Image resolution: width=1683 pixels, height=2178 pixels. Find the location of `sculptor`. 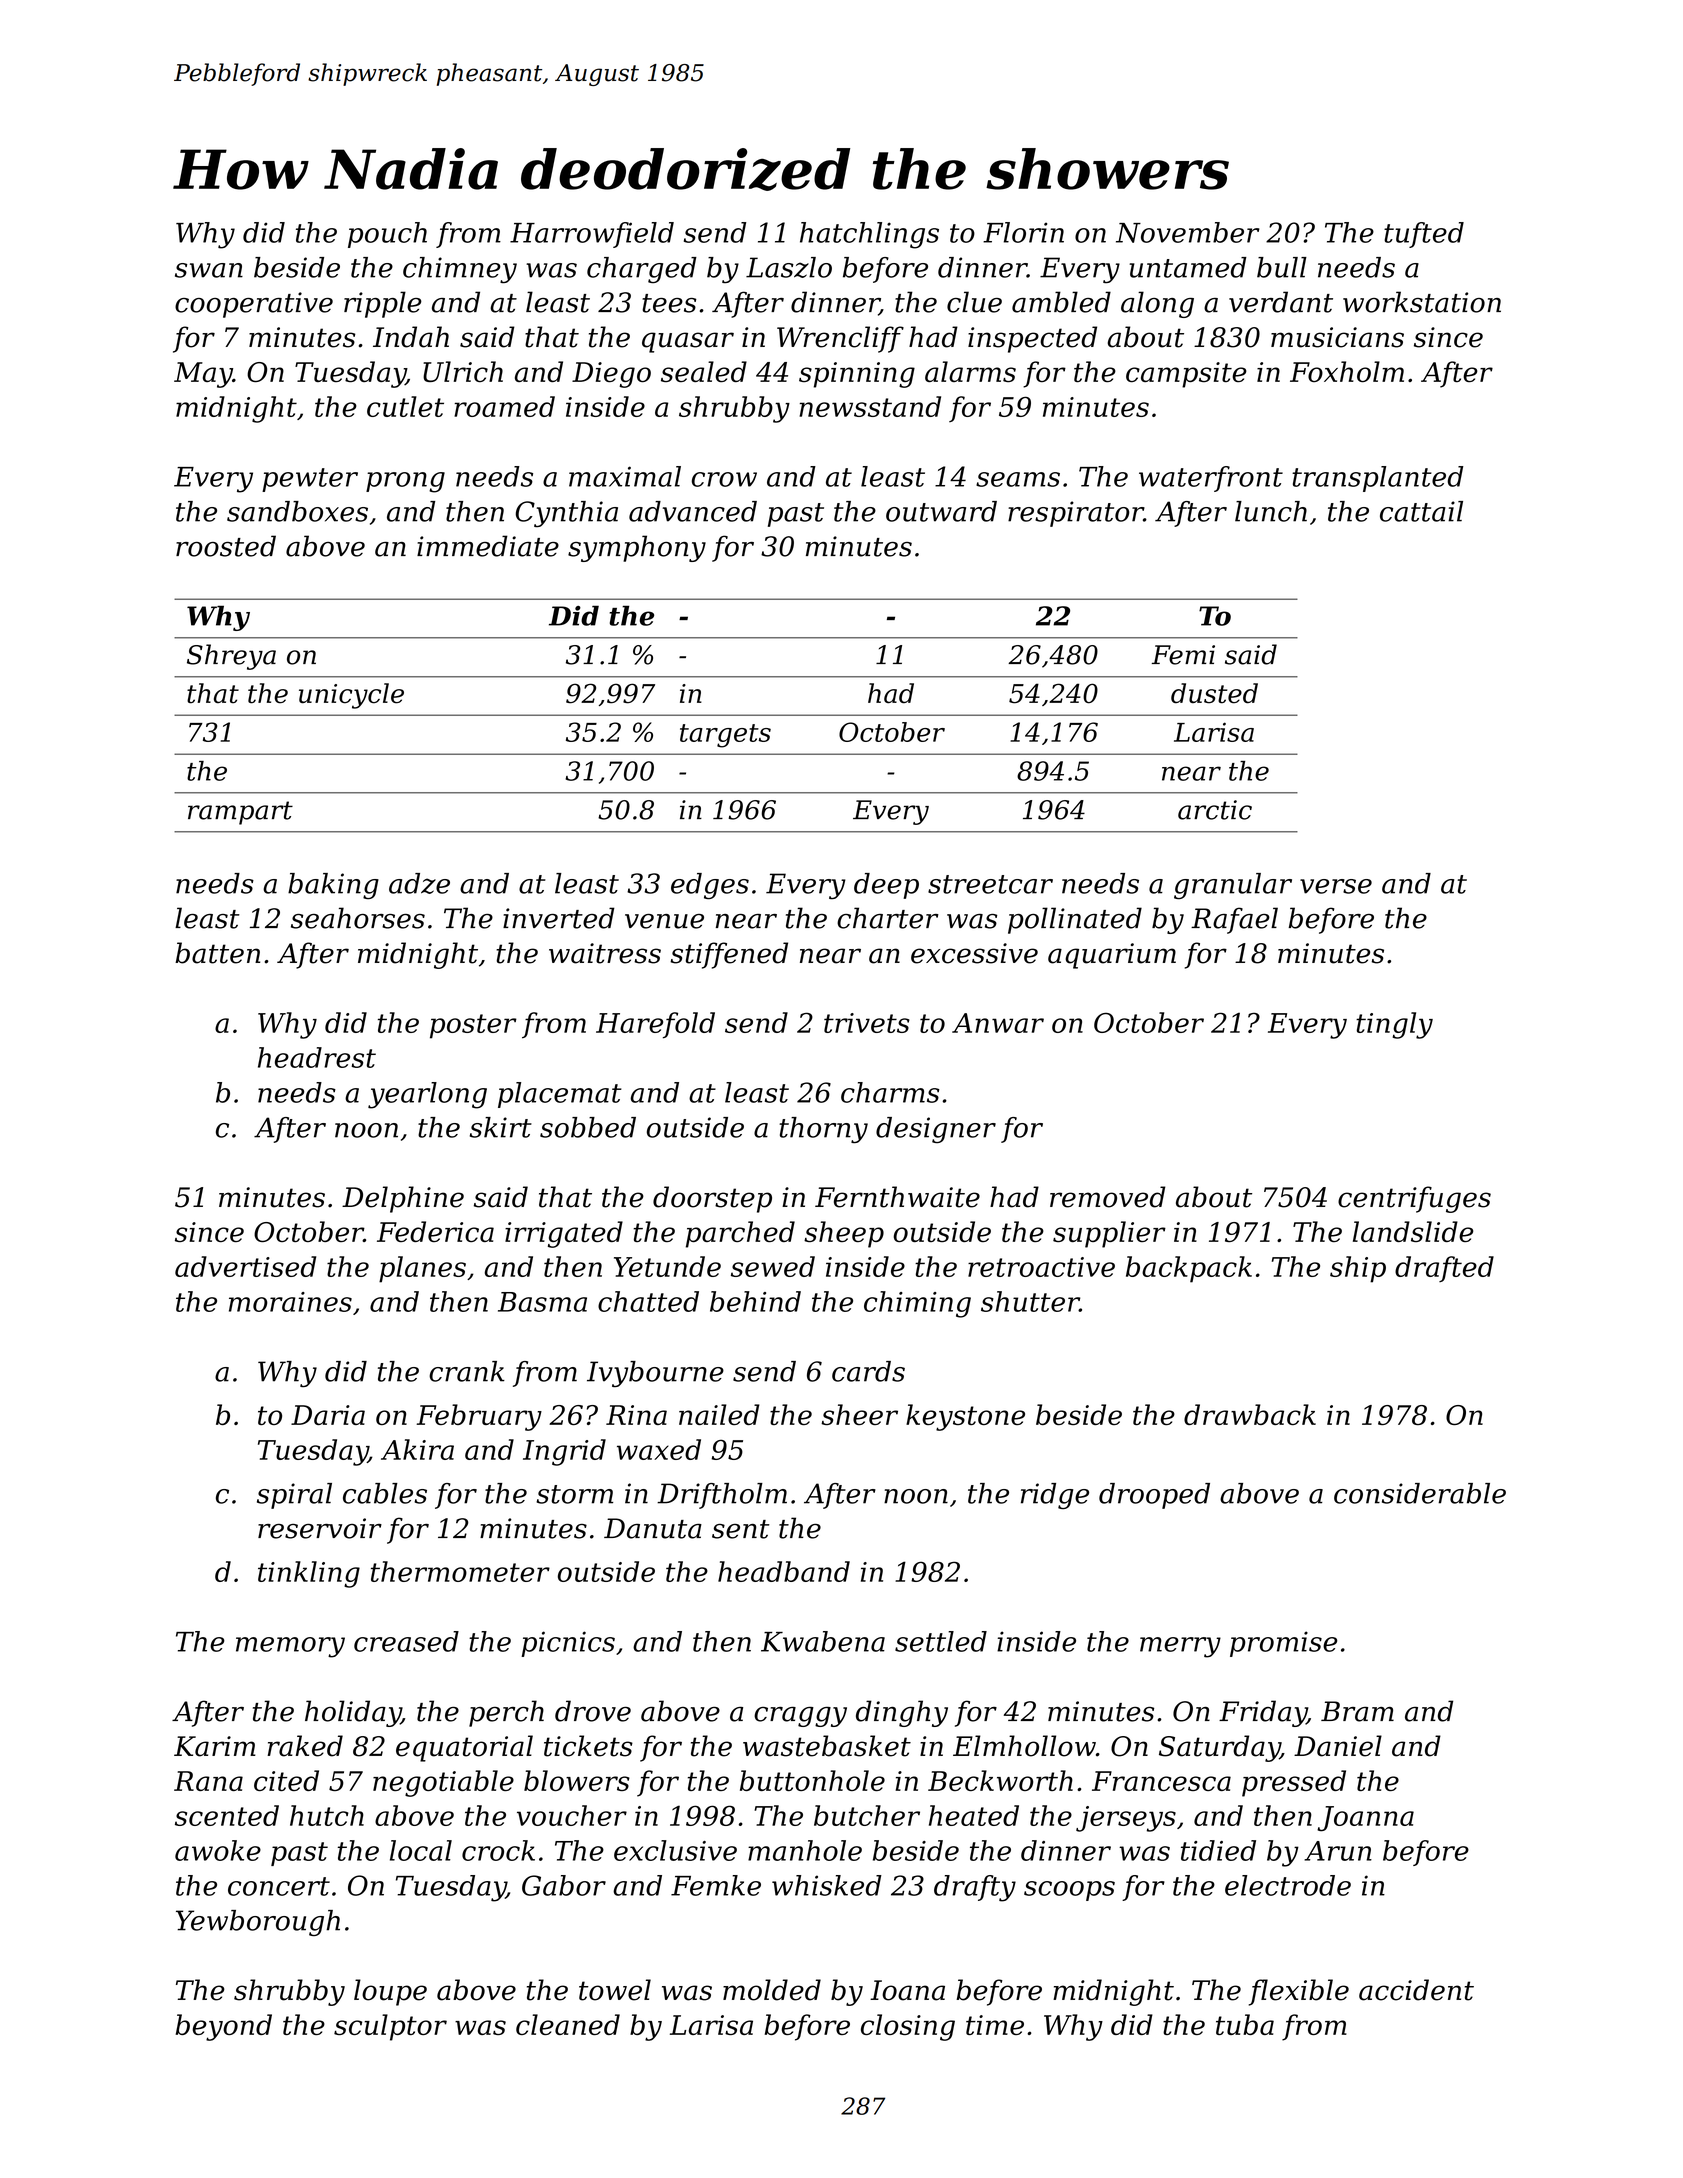

sculptor is located at coordinates (390, 2027).
